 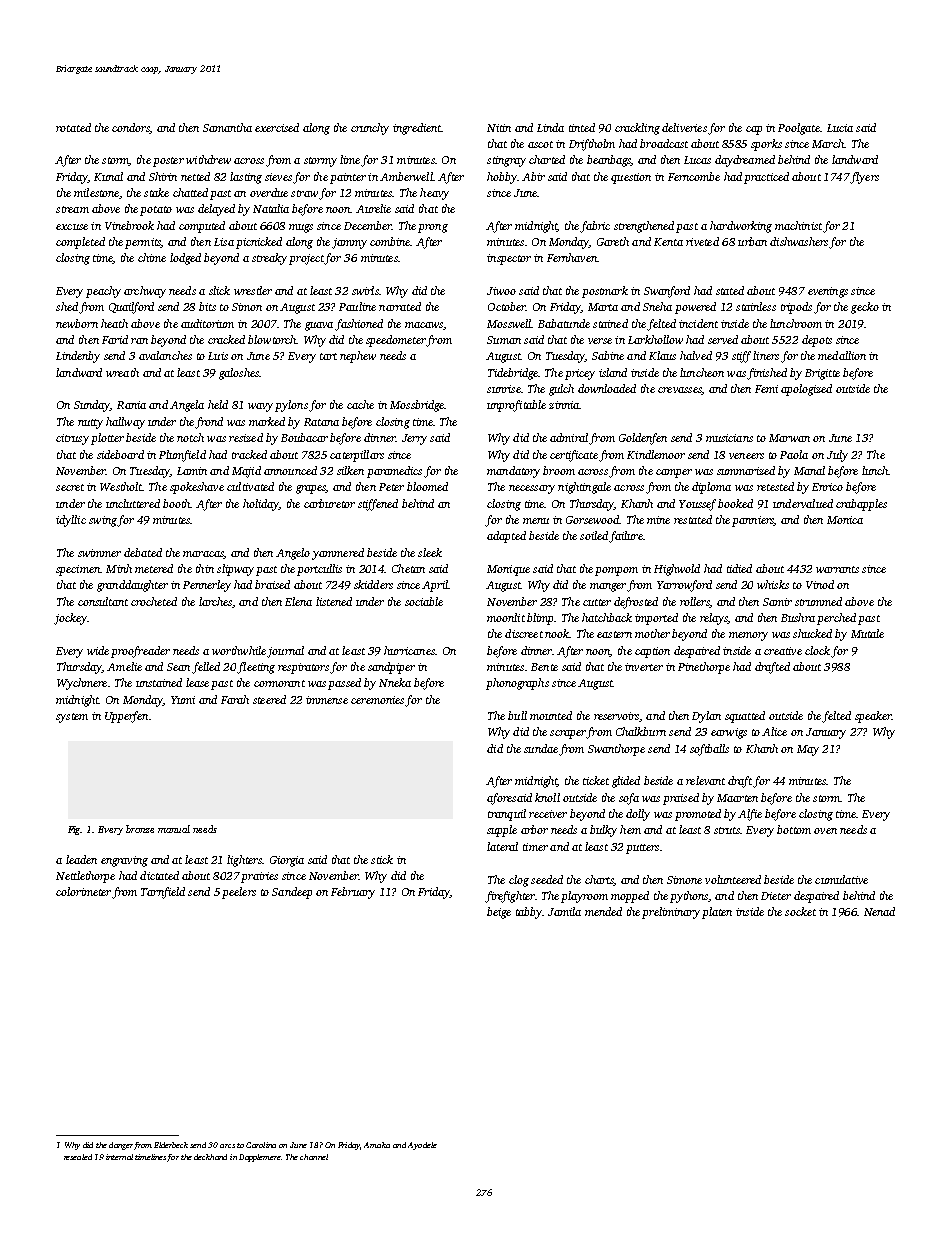 I want to click on Linda, so click(x=550, y=127).
